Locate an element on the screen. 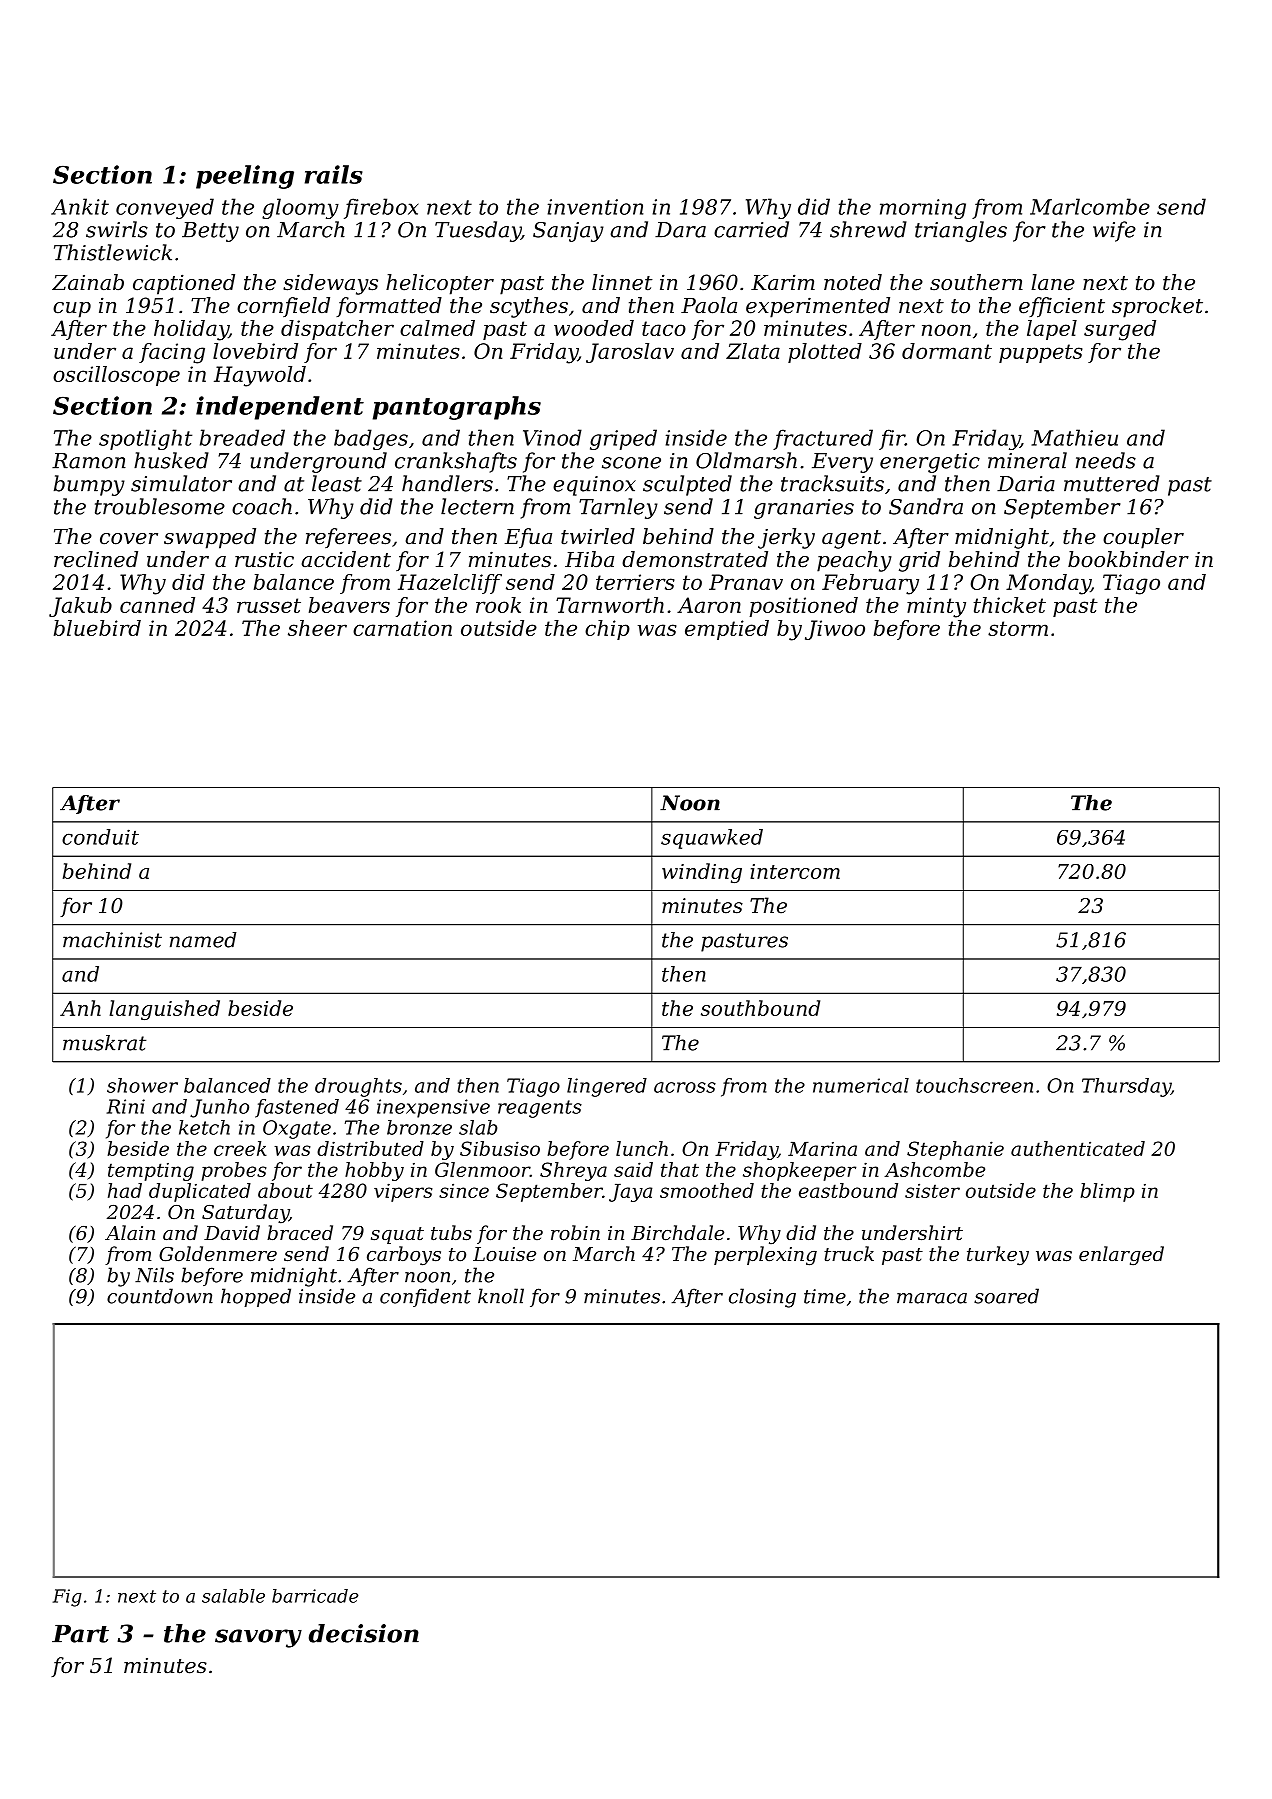 The width and height of the screenshot is (1272, 1799). Mathieu is located at coordinates (1074, 437).
